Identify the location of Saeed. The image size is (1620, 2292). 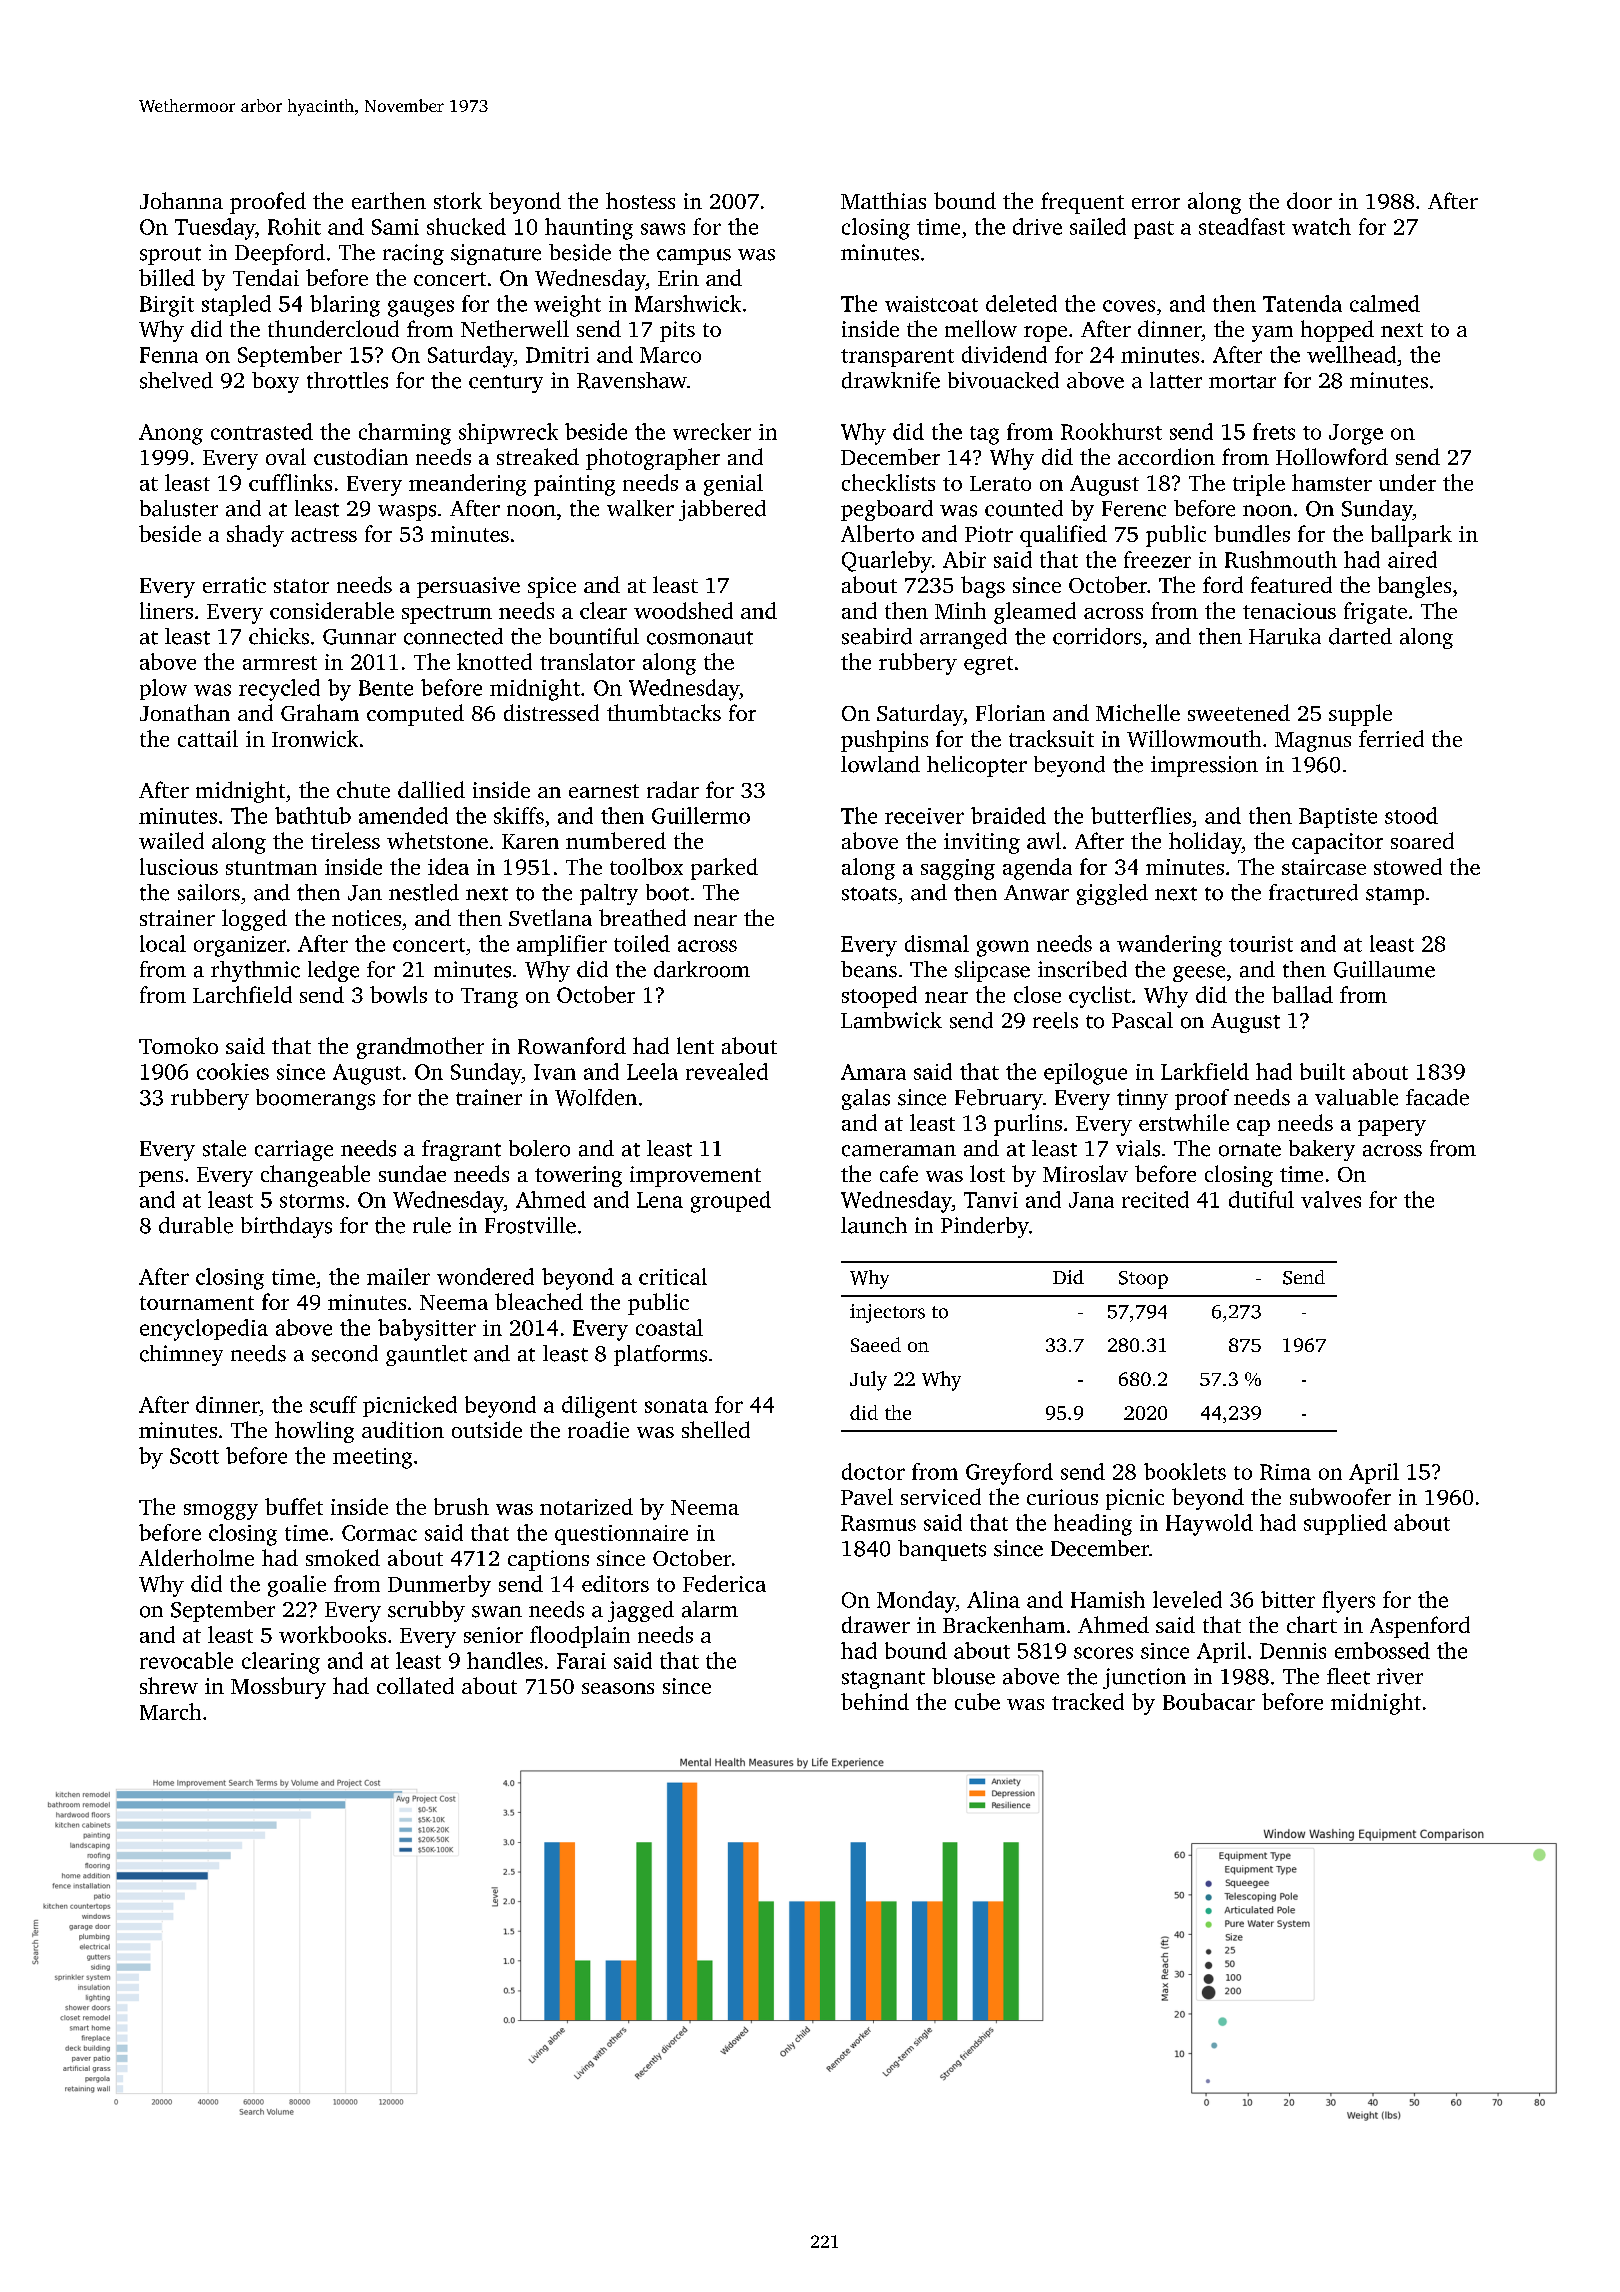
(876, 1344).
